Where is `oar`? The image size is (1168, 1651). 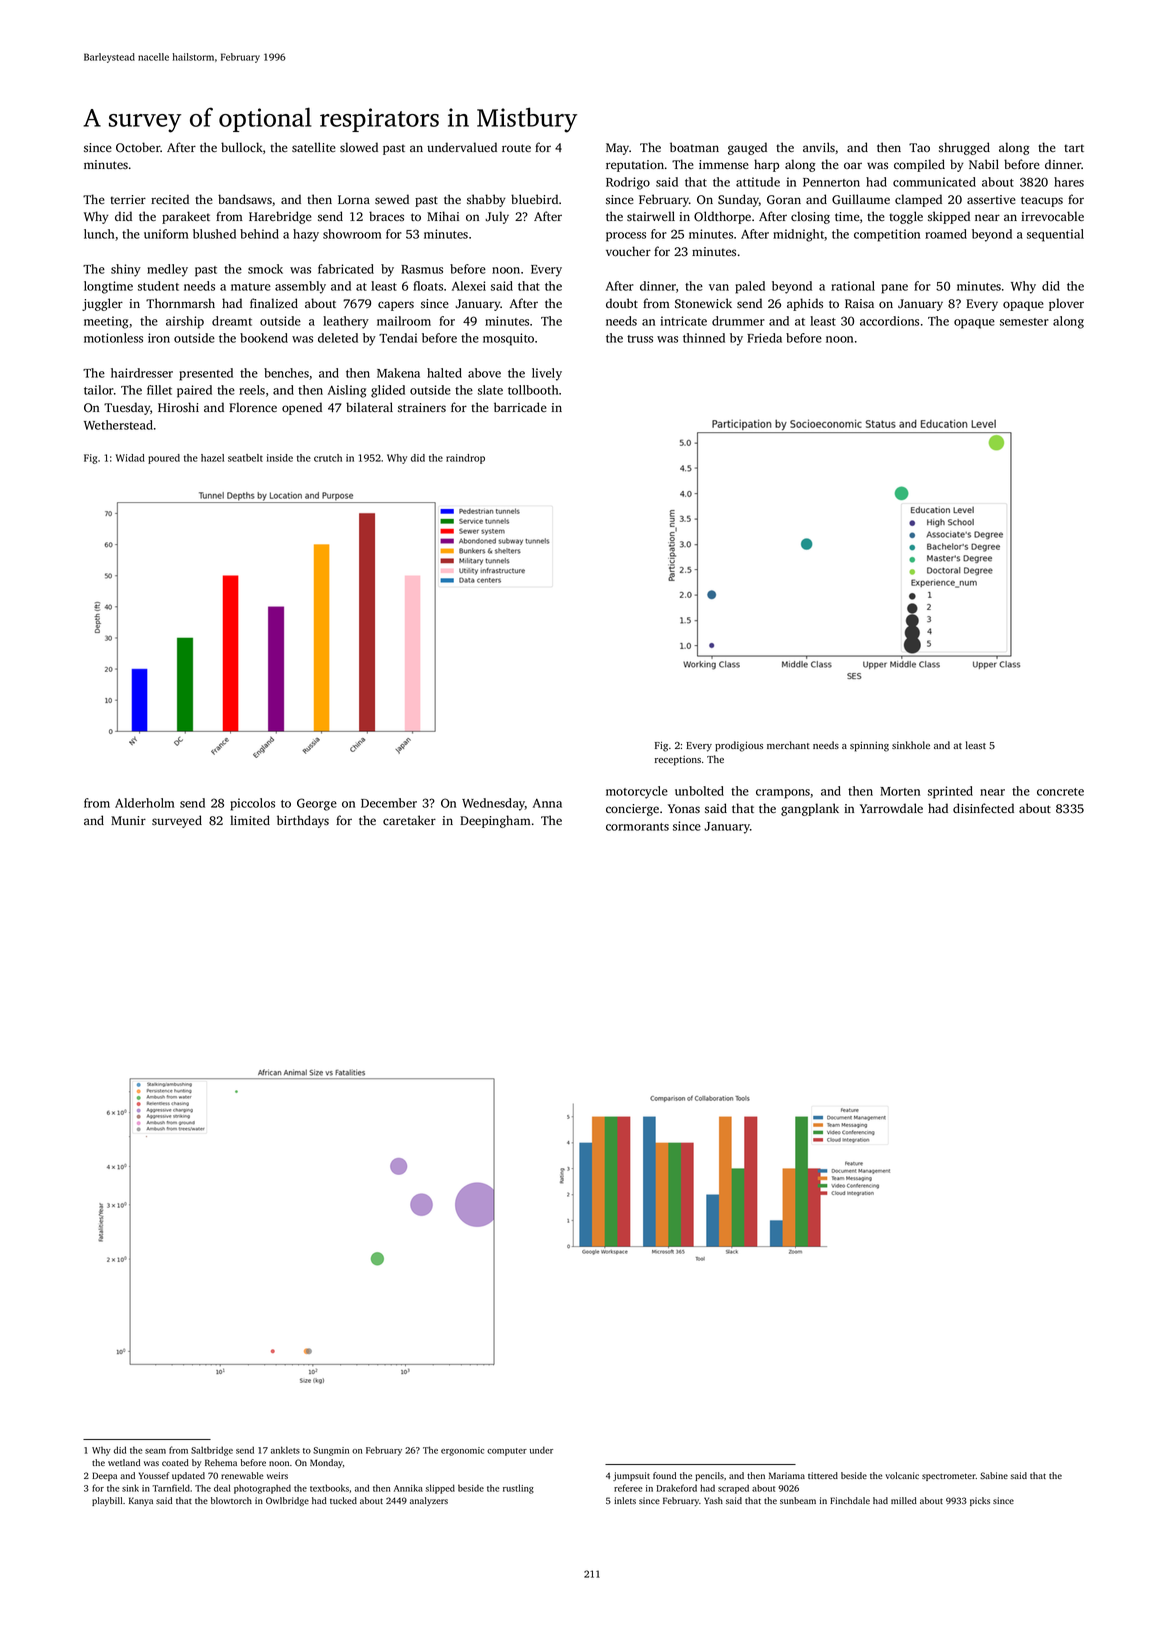
oar is located at coordinates (853, 165).
